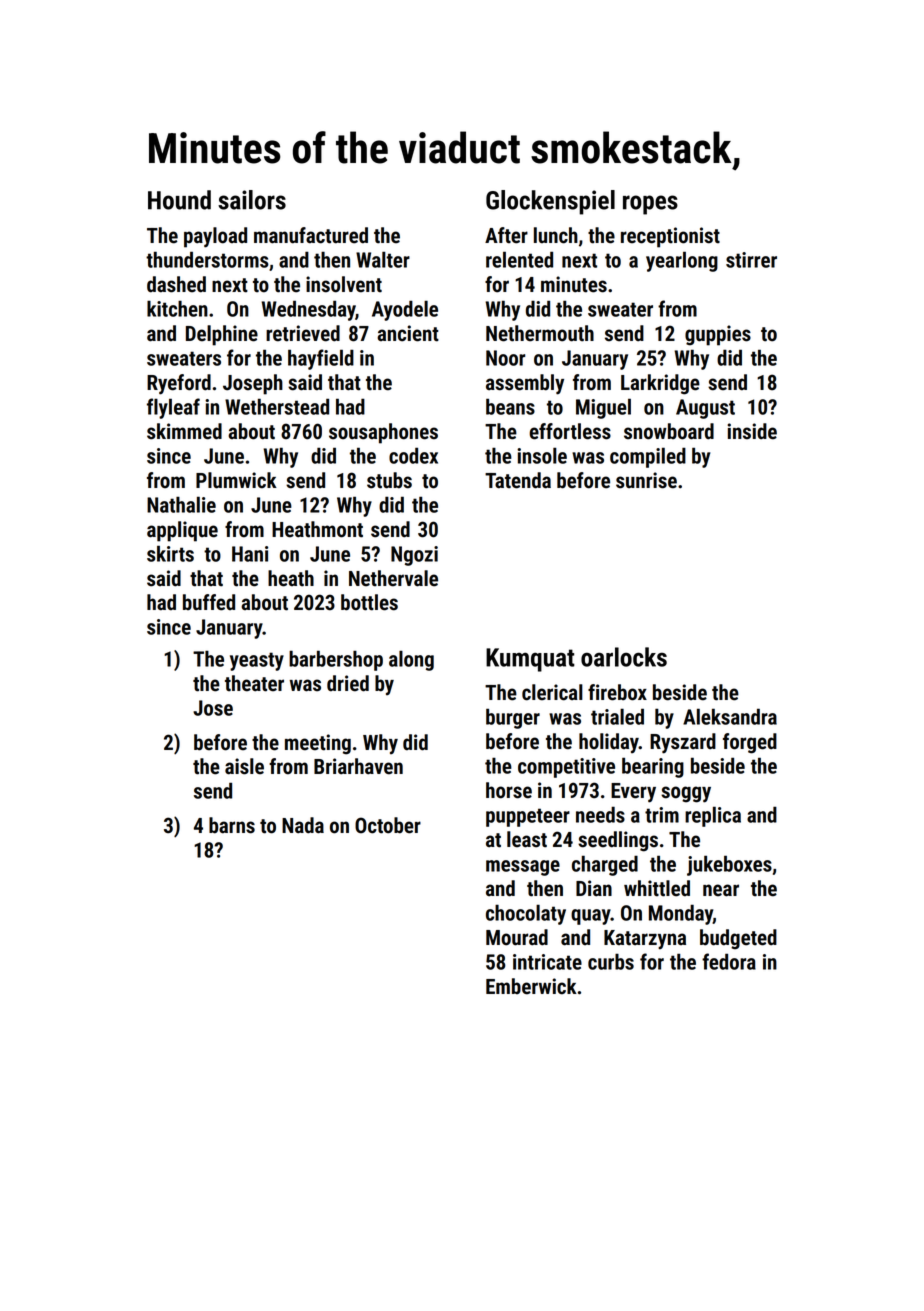  Describe the element at coordinates (530, 660) in the screenshot. I see `Kumquat` at that location.
